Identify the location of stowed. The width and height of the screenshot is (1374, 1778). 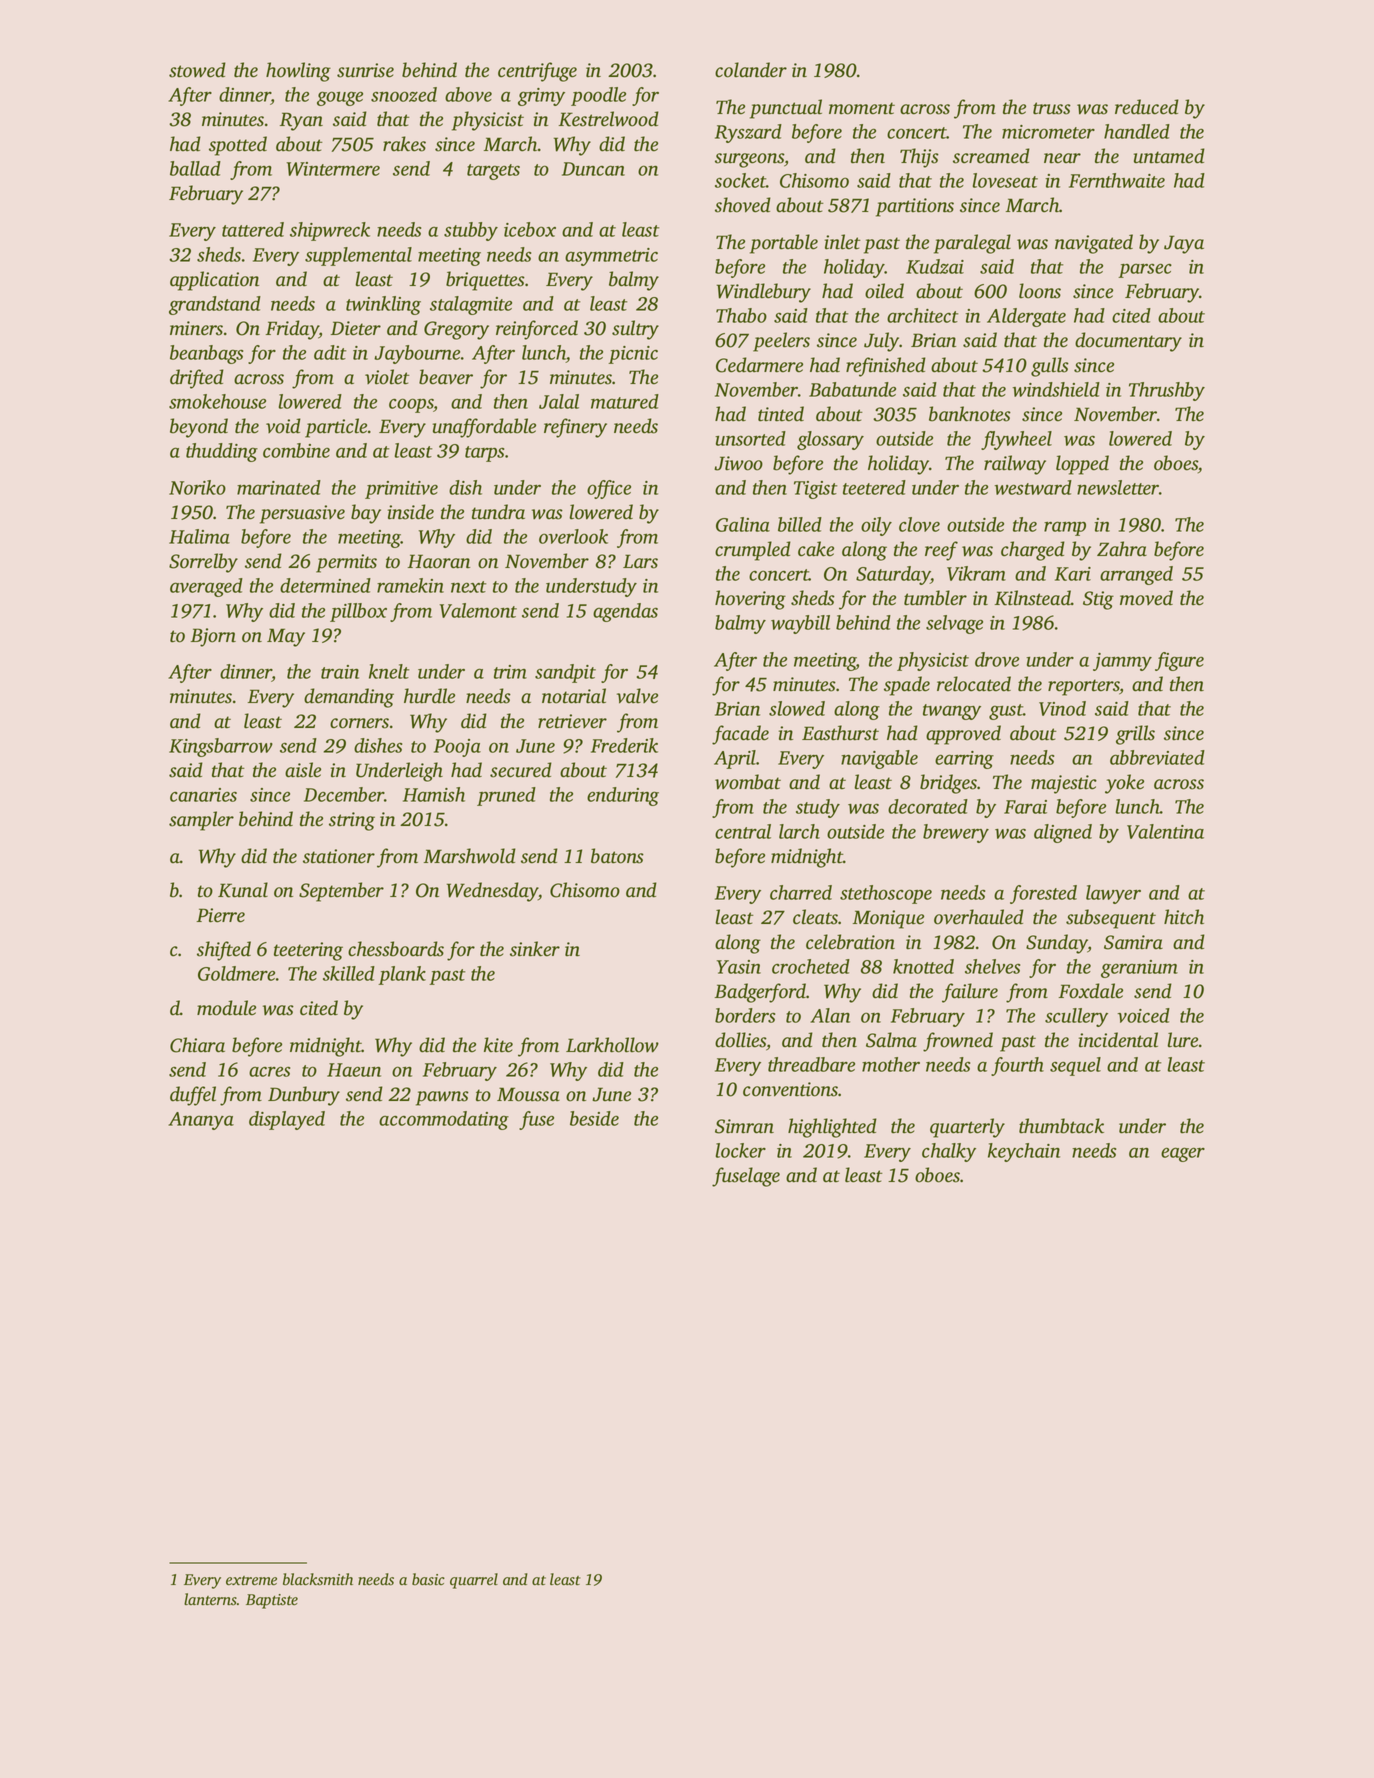
(197, 70).
